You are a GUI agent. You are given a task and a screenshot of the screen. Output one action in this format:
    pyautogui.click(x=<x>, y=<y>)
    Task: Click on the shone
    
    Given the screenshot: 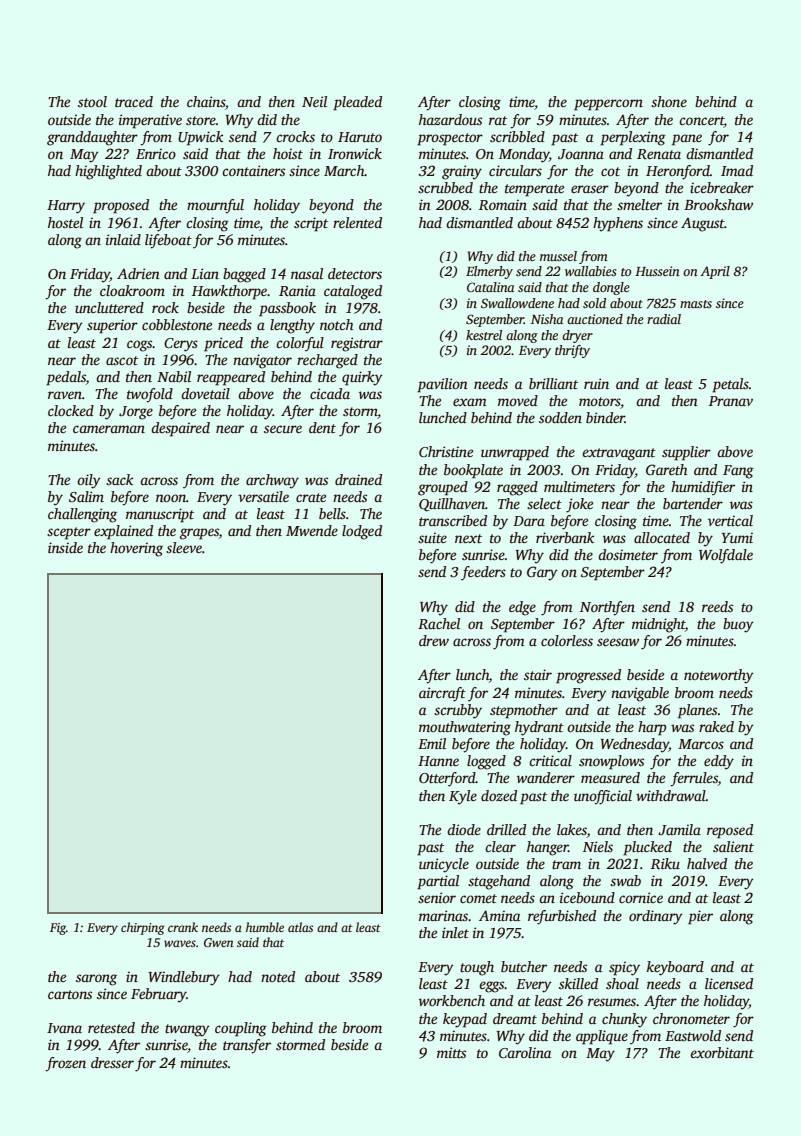 What is the action you would take?
    pyautogui.click(x=669, y=101)
